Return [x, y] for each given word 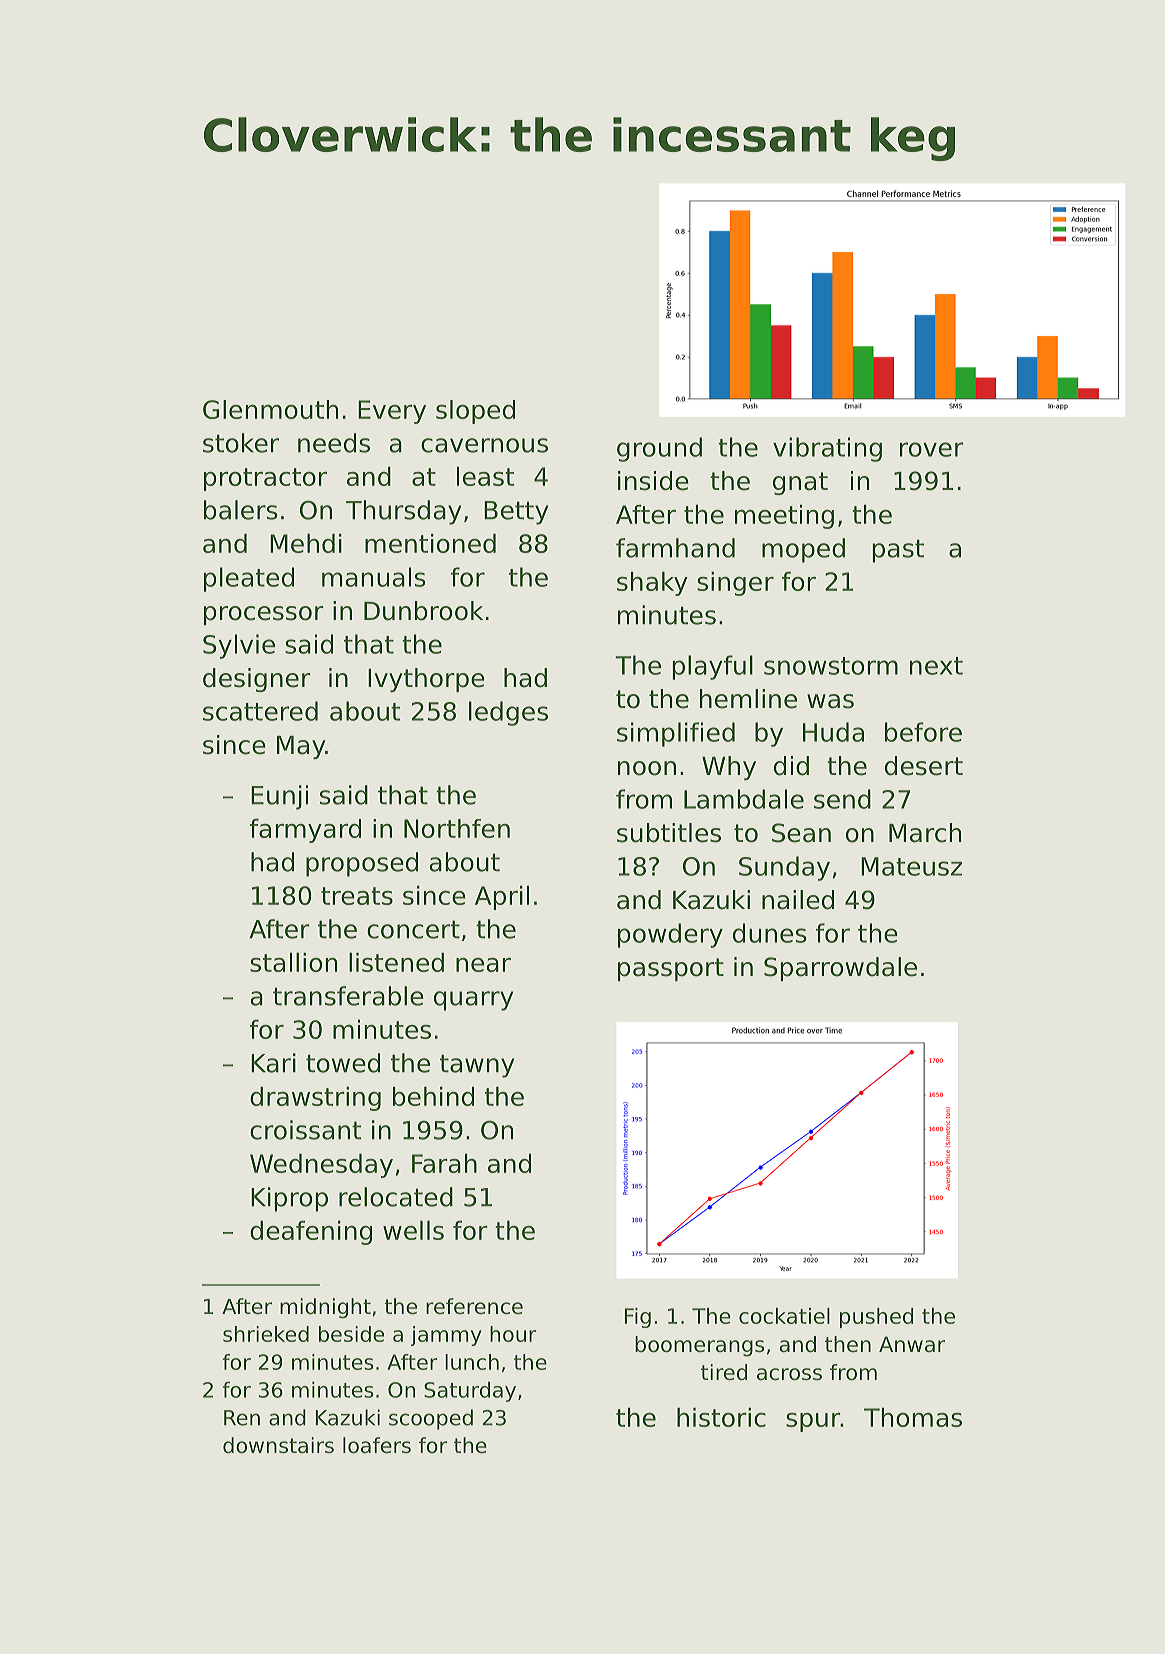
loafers [377, 1445]
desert [924, 766]
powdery [670, 935]
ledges [508, 713]
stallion [293, 962]
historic [721, 1417]
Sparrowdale [840, 969]
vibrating [827, 449]
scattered [260, 711]
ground [659, 449]
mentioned [430, 543]
